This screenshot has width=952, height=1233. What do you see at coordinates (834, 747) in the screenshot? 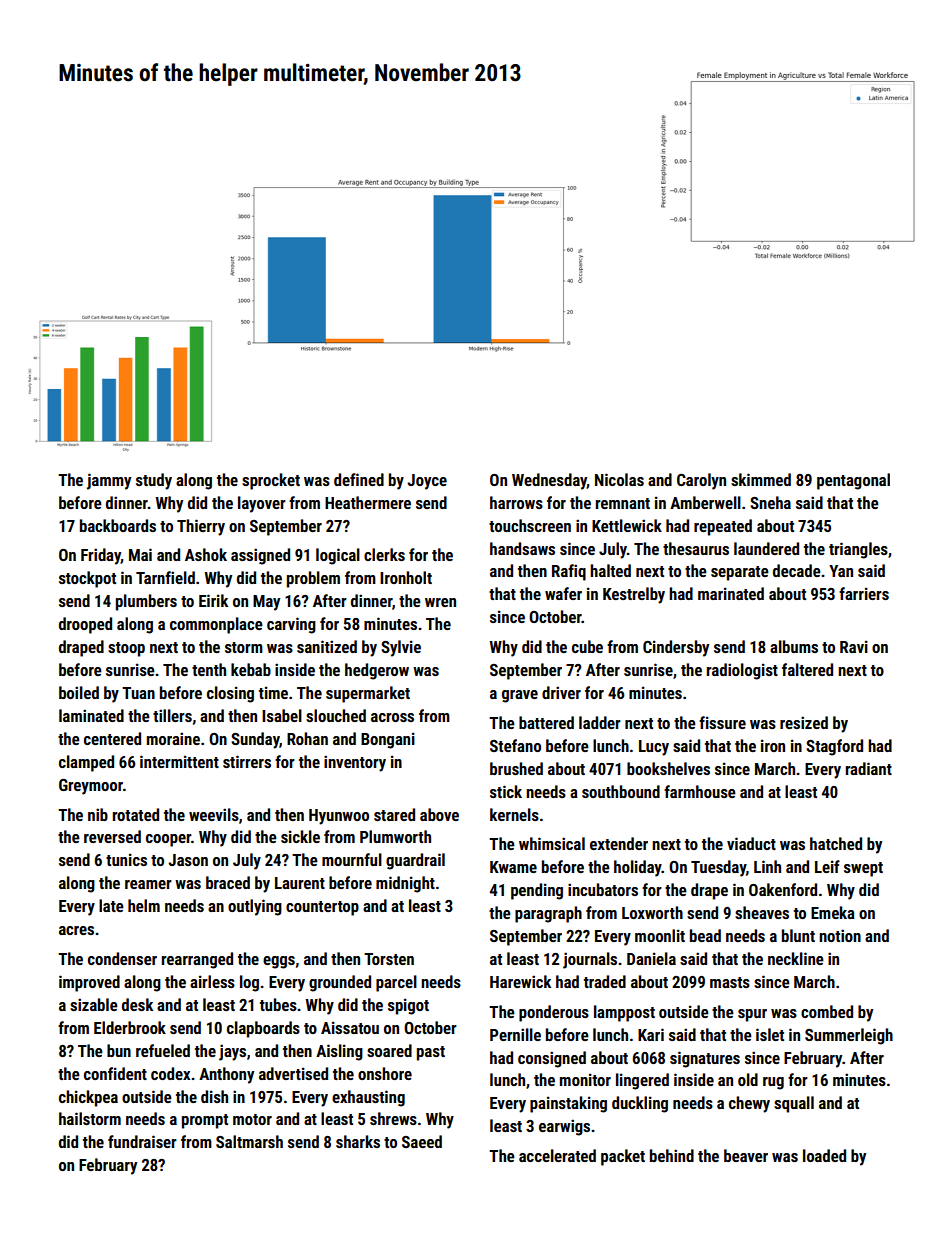
I see `Stagford` at bounding box center [834, 747].
